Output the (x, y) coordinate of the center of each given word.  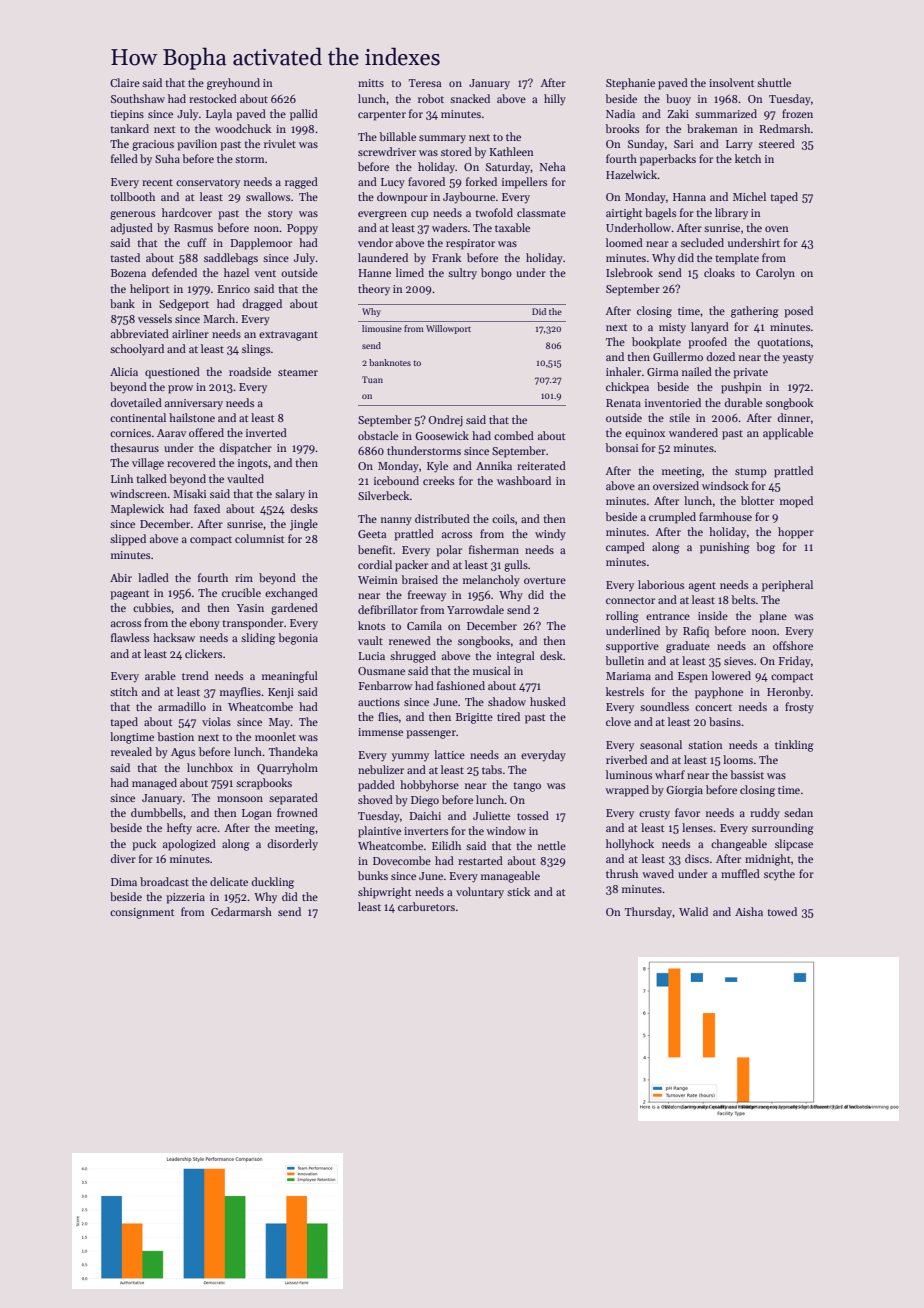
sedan (798, 812)
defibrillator (388, 609)
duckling (273, 883)
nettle (552, 845)
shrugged (413, 657)
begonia (298, 639)
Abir (121, 577)
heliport (149, 290)
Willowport (448, 329)
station (705, 745)
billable (397, 136)
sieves (738, 661)
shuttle (774, 82)
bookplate (656, 343)
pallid (304, 115)
